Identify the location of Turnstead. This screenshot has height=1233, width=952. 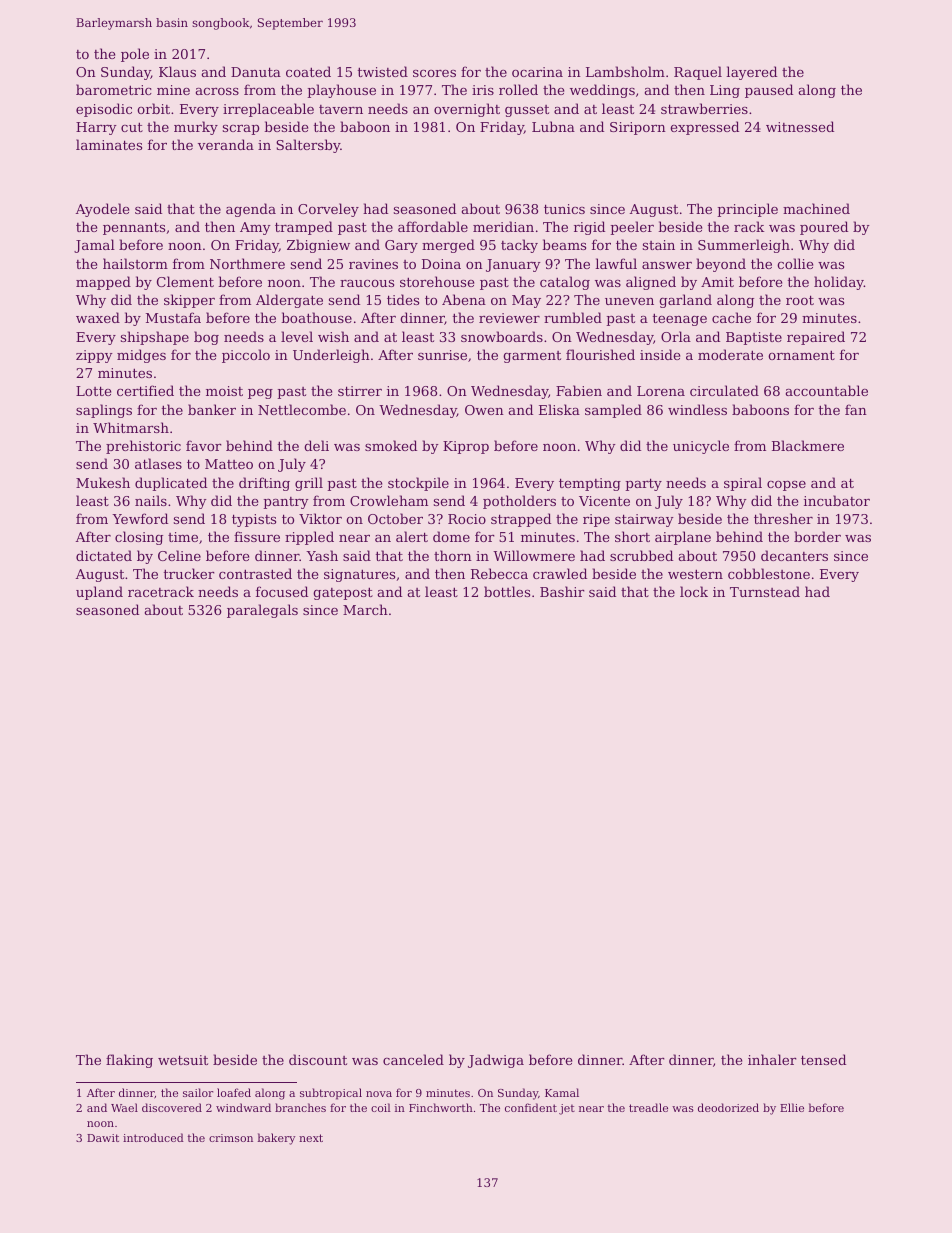
(765, 591).
